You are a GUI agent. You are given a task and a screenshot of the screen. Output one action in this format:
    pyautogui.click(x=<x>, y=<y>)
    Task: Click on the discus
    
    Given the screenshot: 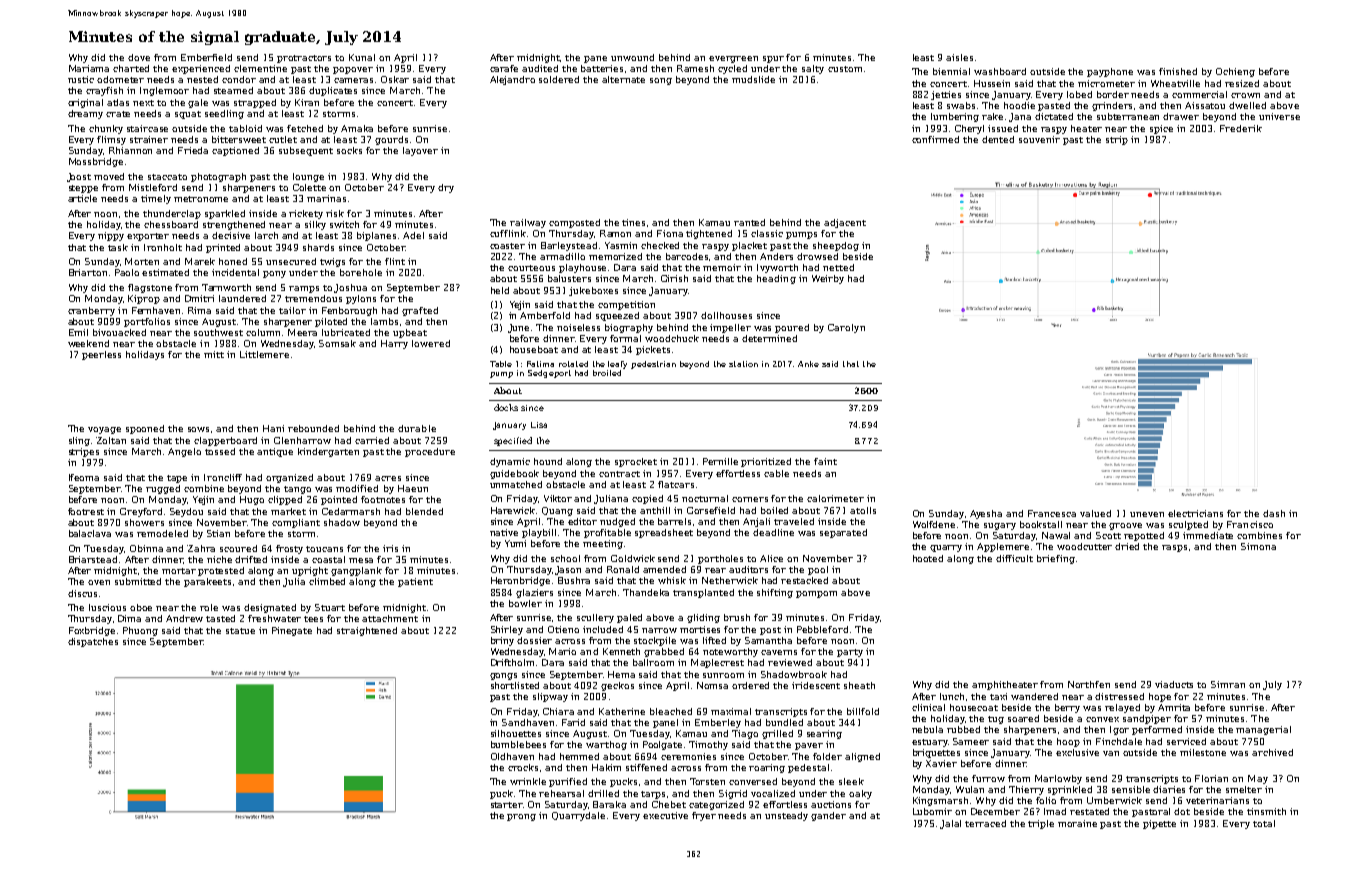 What is the action you would take?
    pyautogui.click(x=82, y=593)
